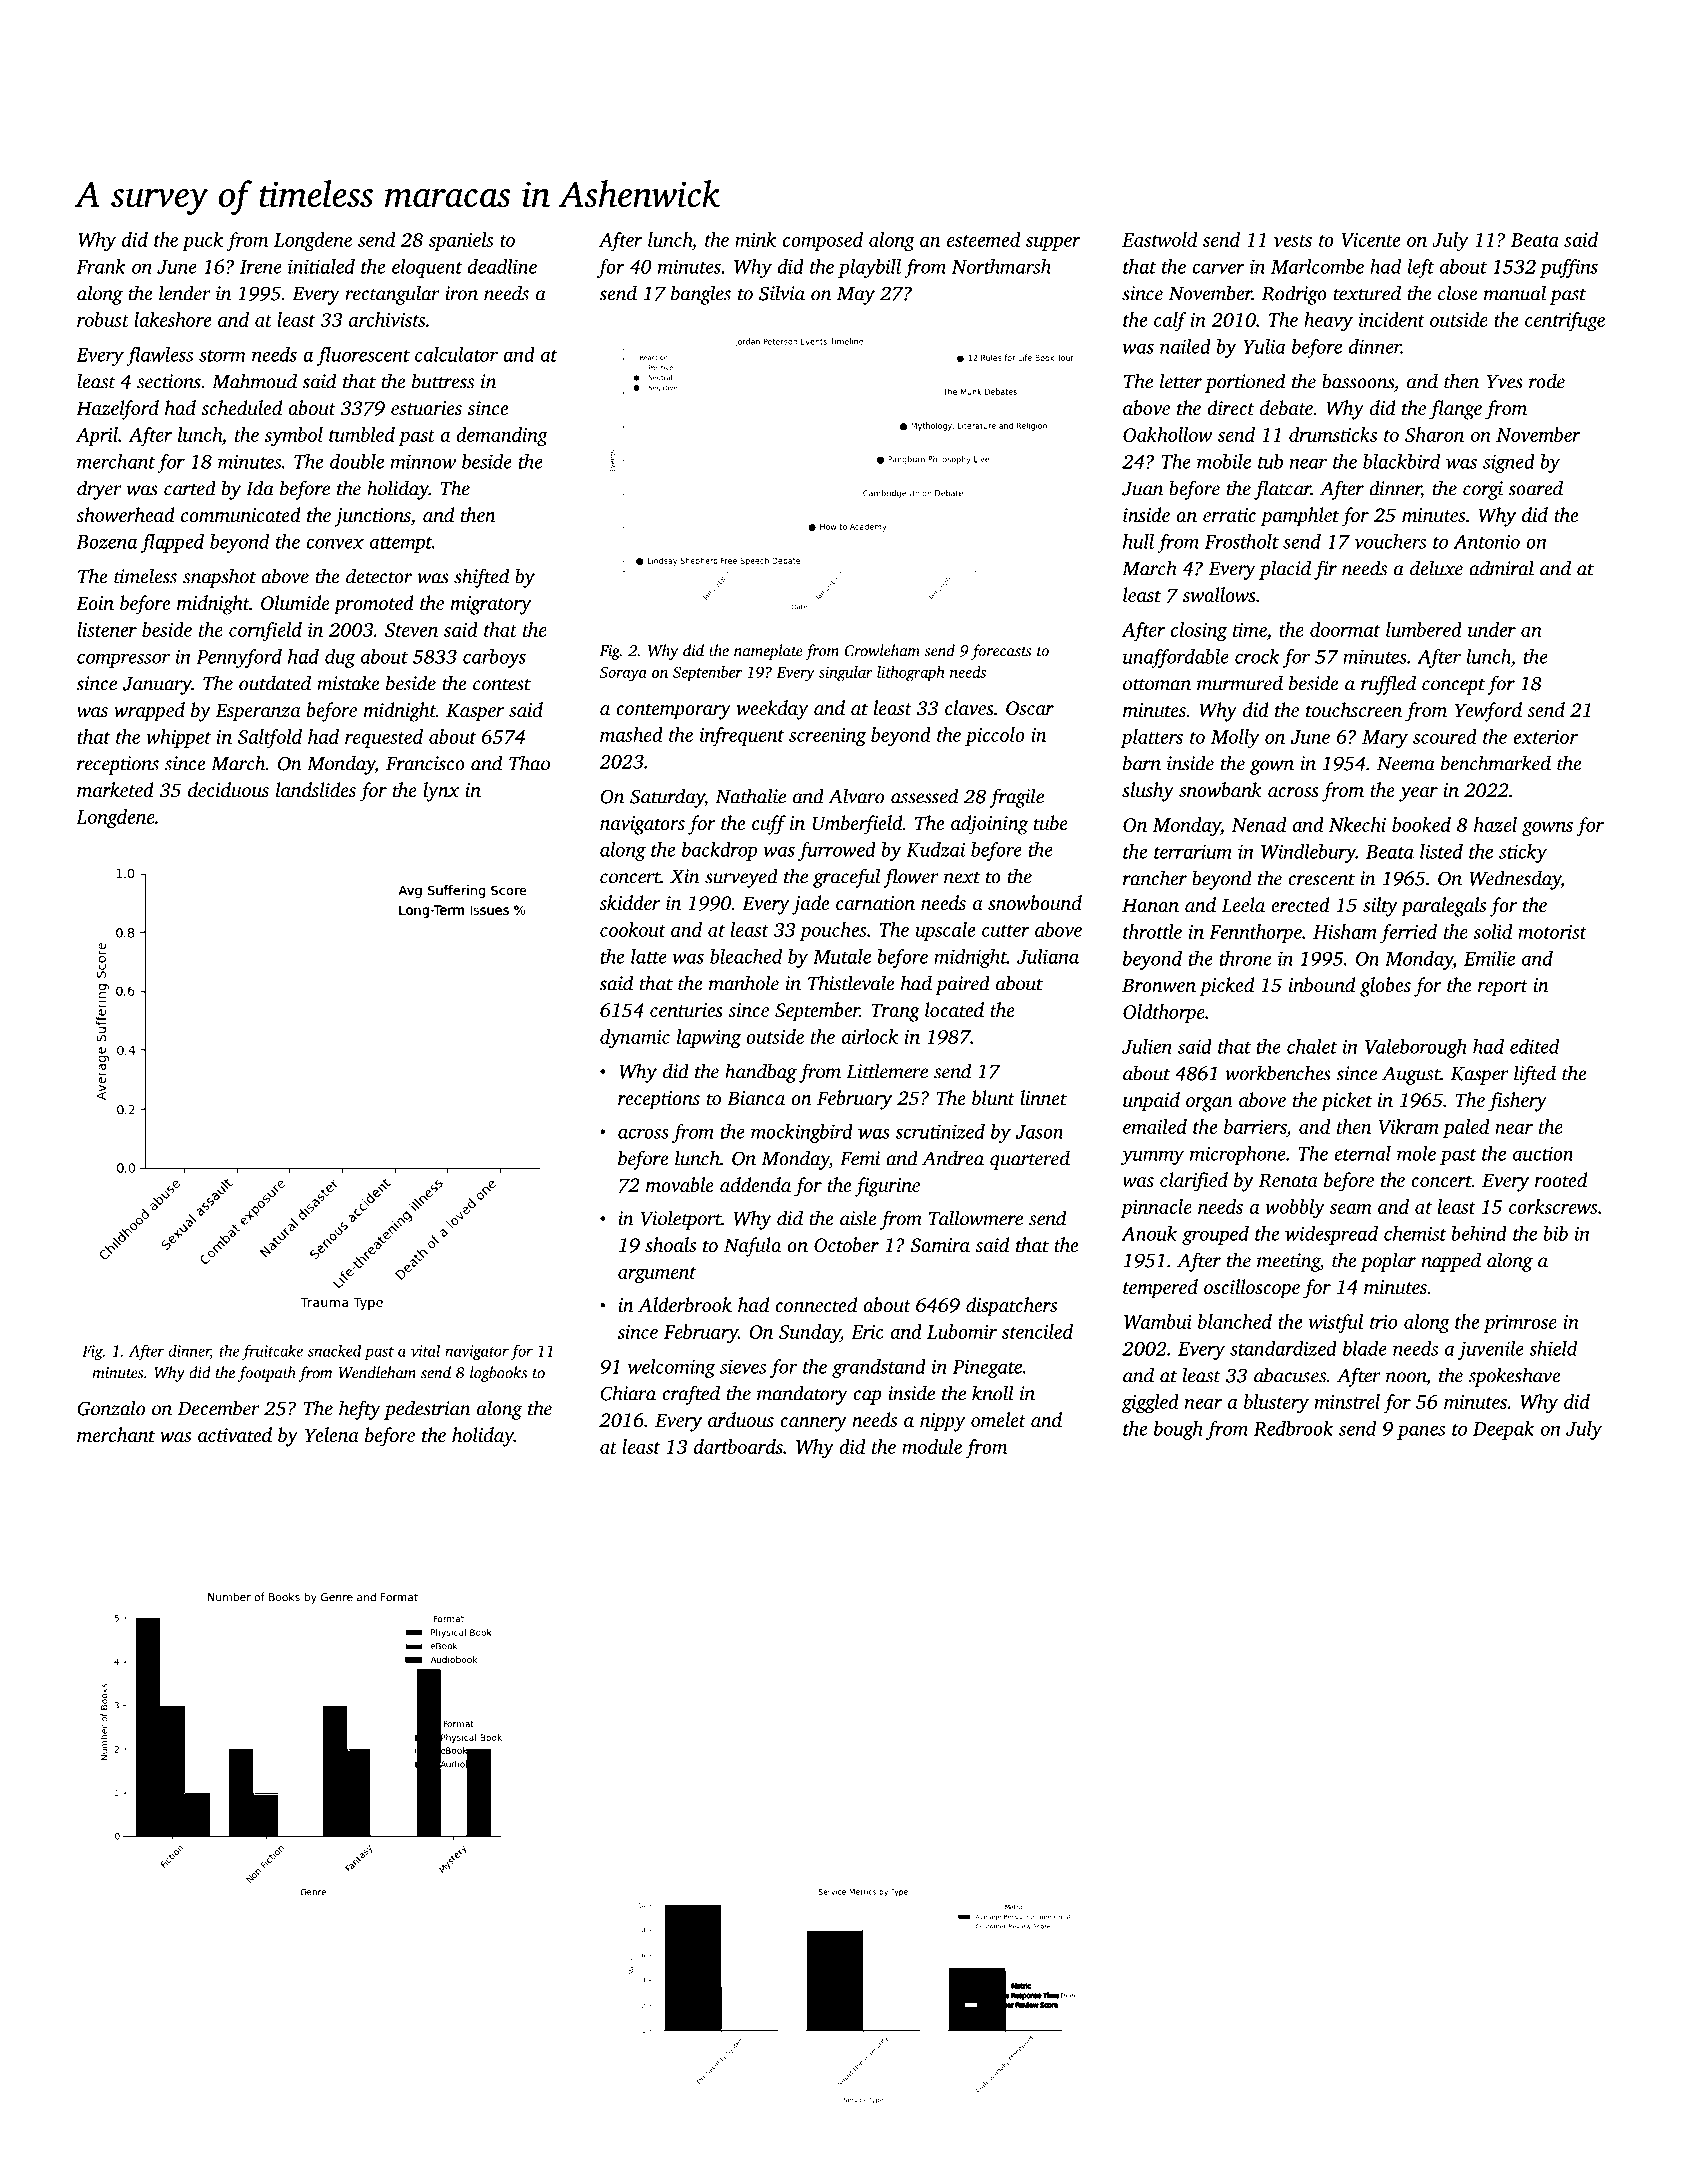 This image has height=2178, width=1683. What do you see at coordinates (228, 789) in the image?
I see `deciduous` at bounding box center [228, 789].
